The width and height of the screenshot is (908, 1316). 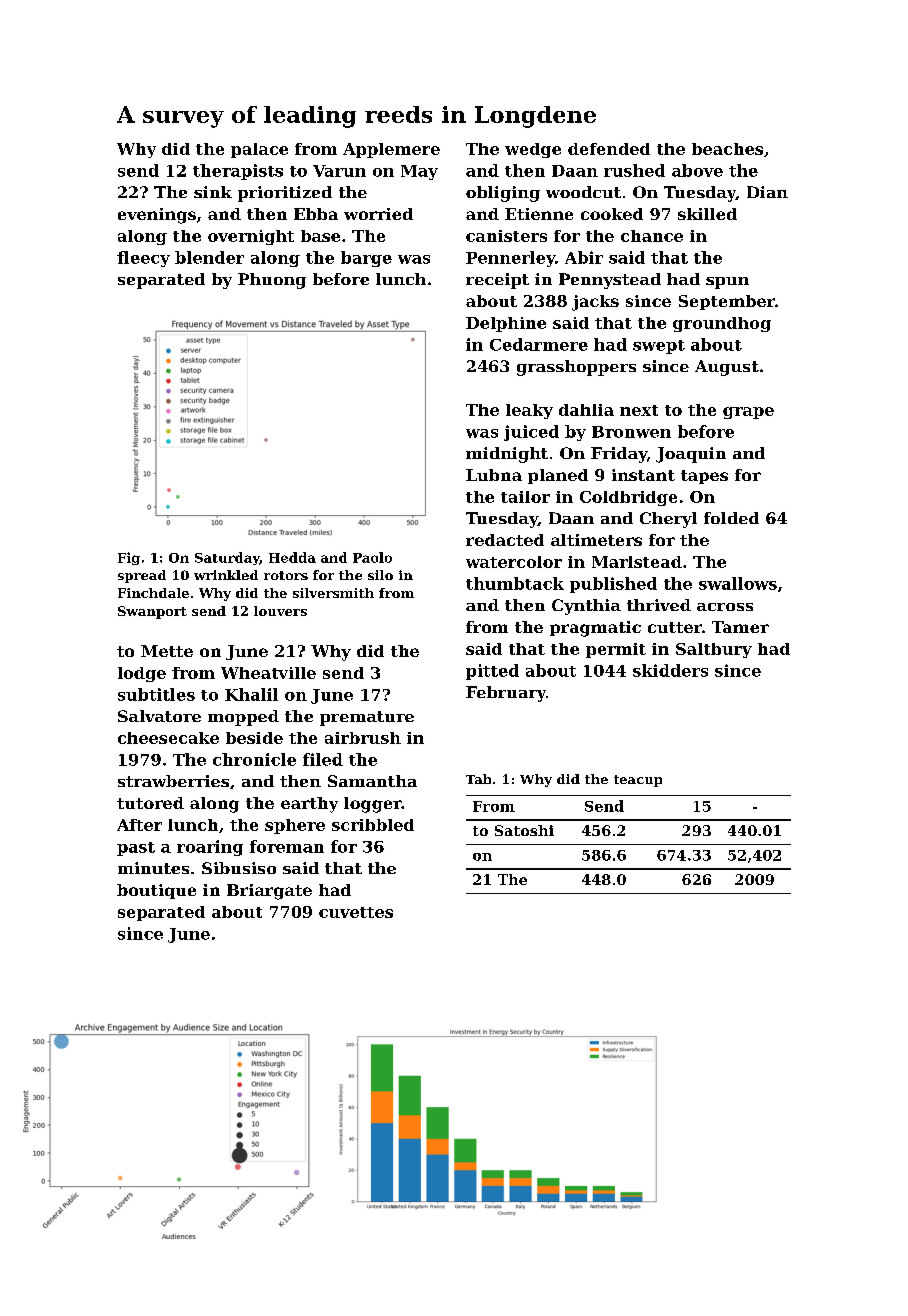 What do you see at coordinates (142, 674) in the screenshot?
I see `lodge` at bounding box center [142, 674].
